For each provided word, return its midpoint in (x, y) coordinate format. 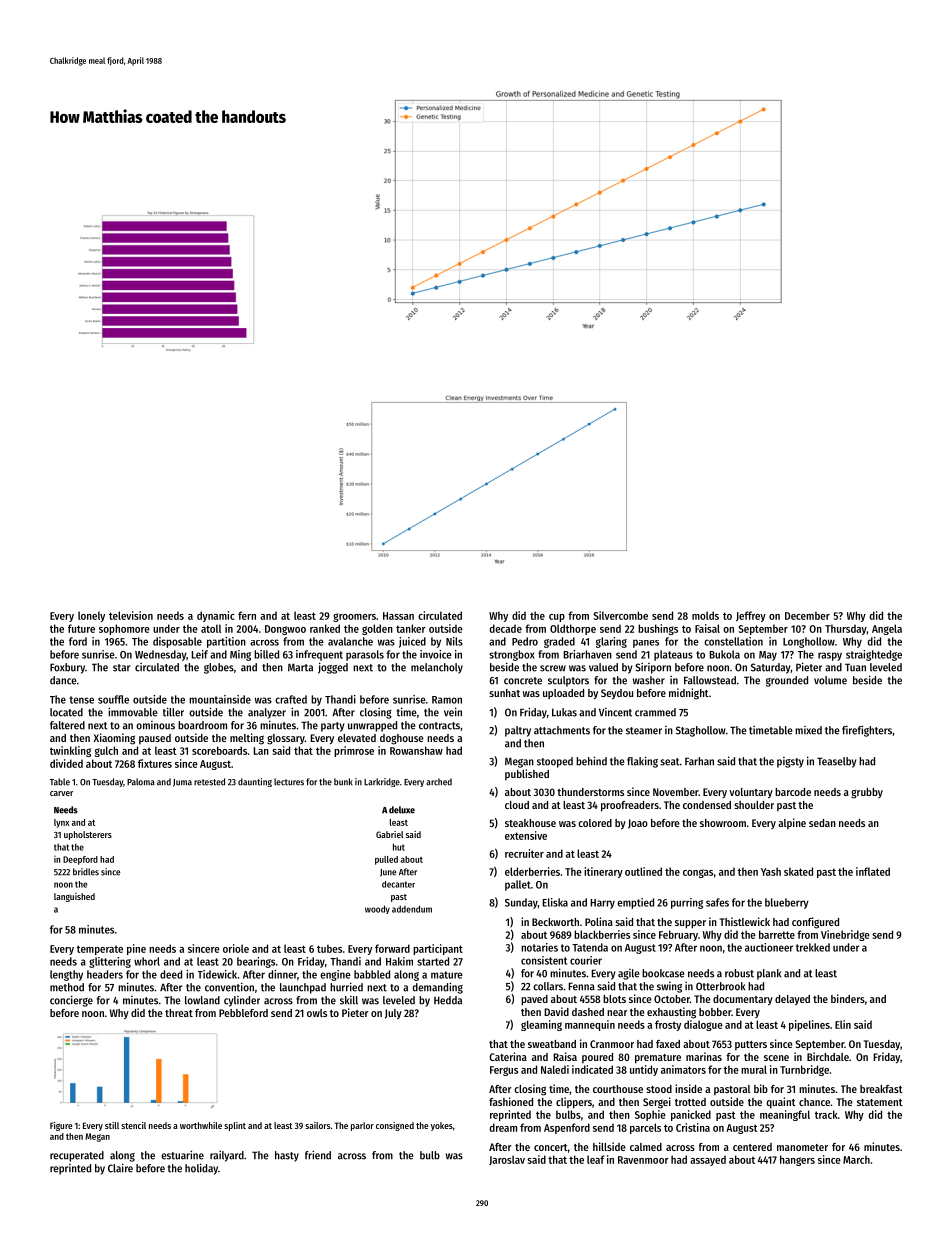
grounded (787, 681)
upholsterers (88, 835)
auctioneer (769, 947)
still (112, 1125)
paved (534, 1000)
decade (506, 628)
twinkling (70, 751)
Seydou (617, 694)
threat (179, 1013)
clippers (574, 1103)
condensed (707, 805)
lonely (91, 616)
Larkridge (382, 782)
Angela (887, 629)
